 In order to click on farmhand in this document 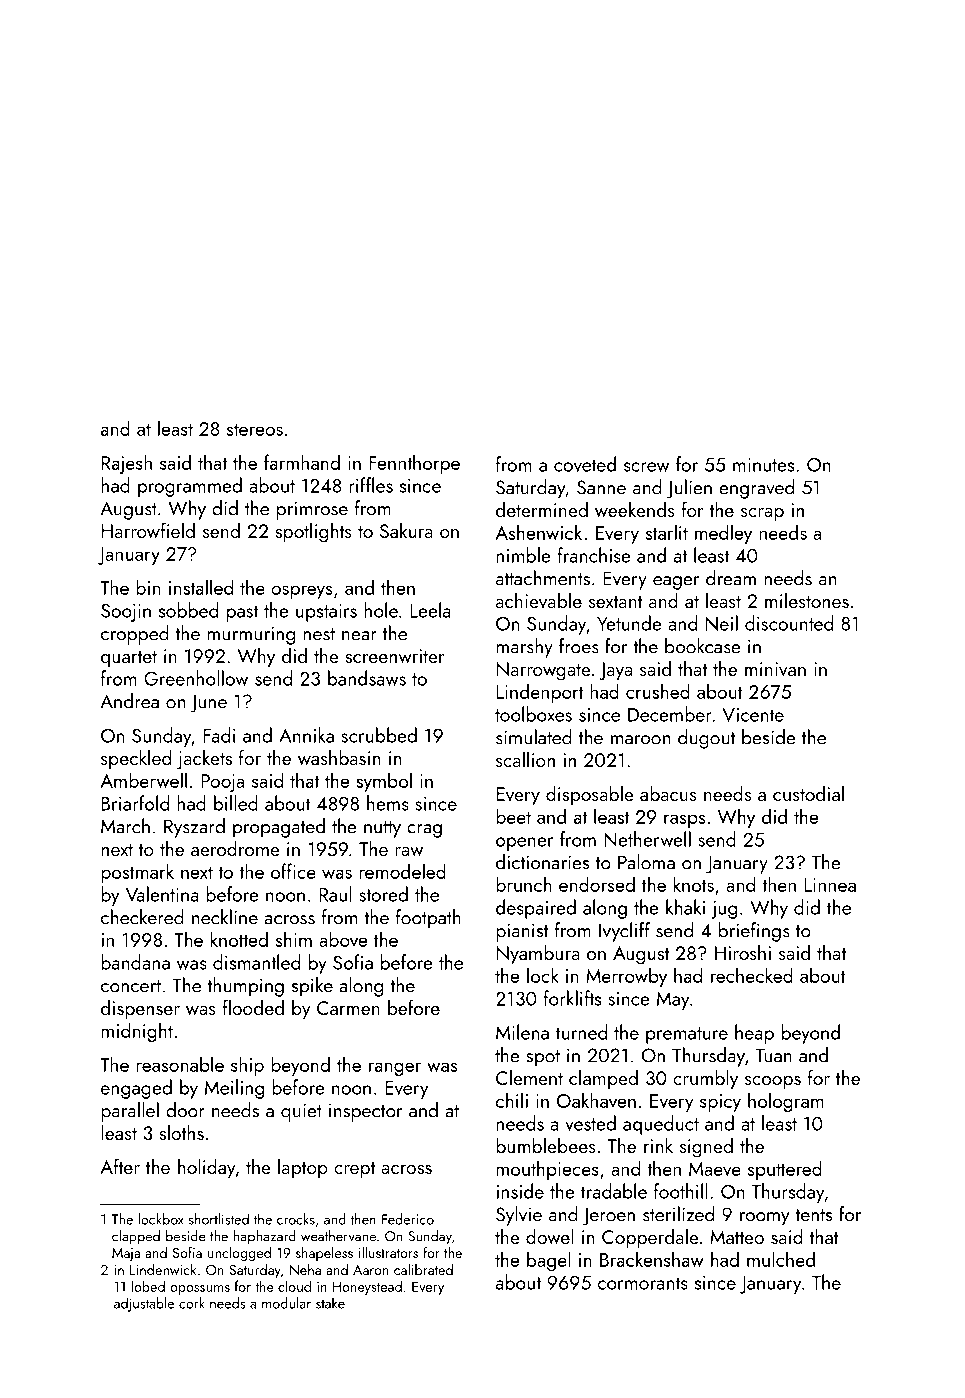, I will do `click(302, 462)`.
